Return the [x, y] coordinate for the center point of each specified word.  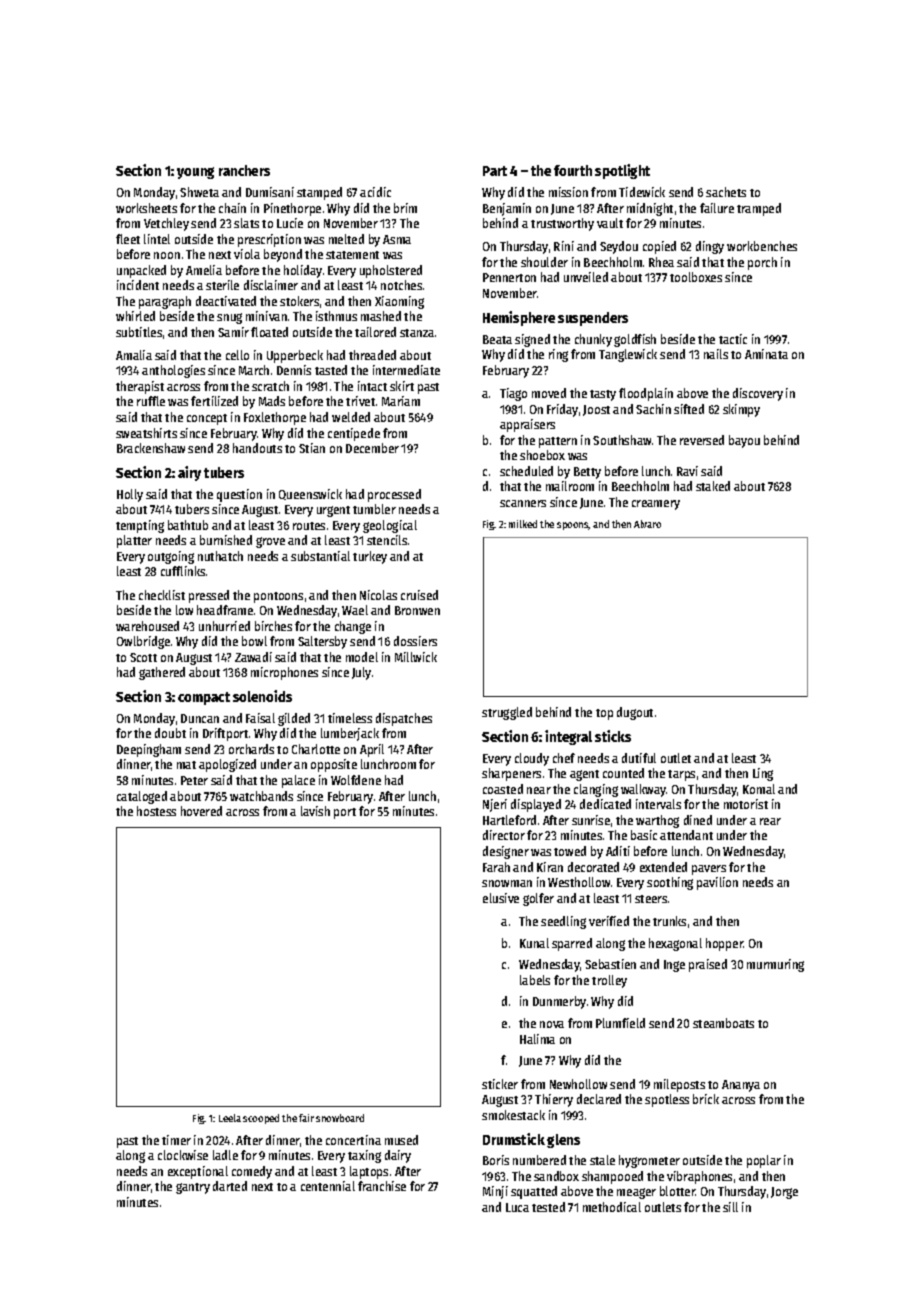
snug [229, 318]
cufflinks [183, 571]
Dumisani [270, 192]
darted [230, 1186]
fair [306, 1118]
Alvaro [647, 524]
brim [405, 208]
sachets [726, 192]
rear [770, 821]
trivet [360, 401]
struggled [507, 713]
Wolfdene [356, 780]
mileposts [679, 1085]
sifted [689, 409]
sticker [500, 1084]
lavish [315, 811]
